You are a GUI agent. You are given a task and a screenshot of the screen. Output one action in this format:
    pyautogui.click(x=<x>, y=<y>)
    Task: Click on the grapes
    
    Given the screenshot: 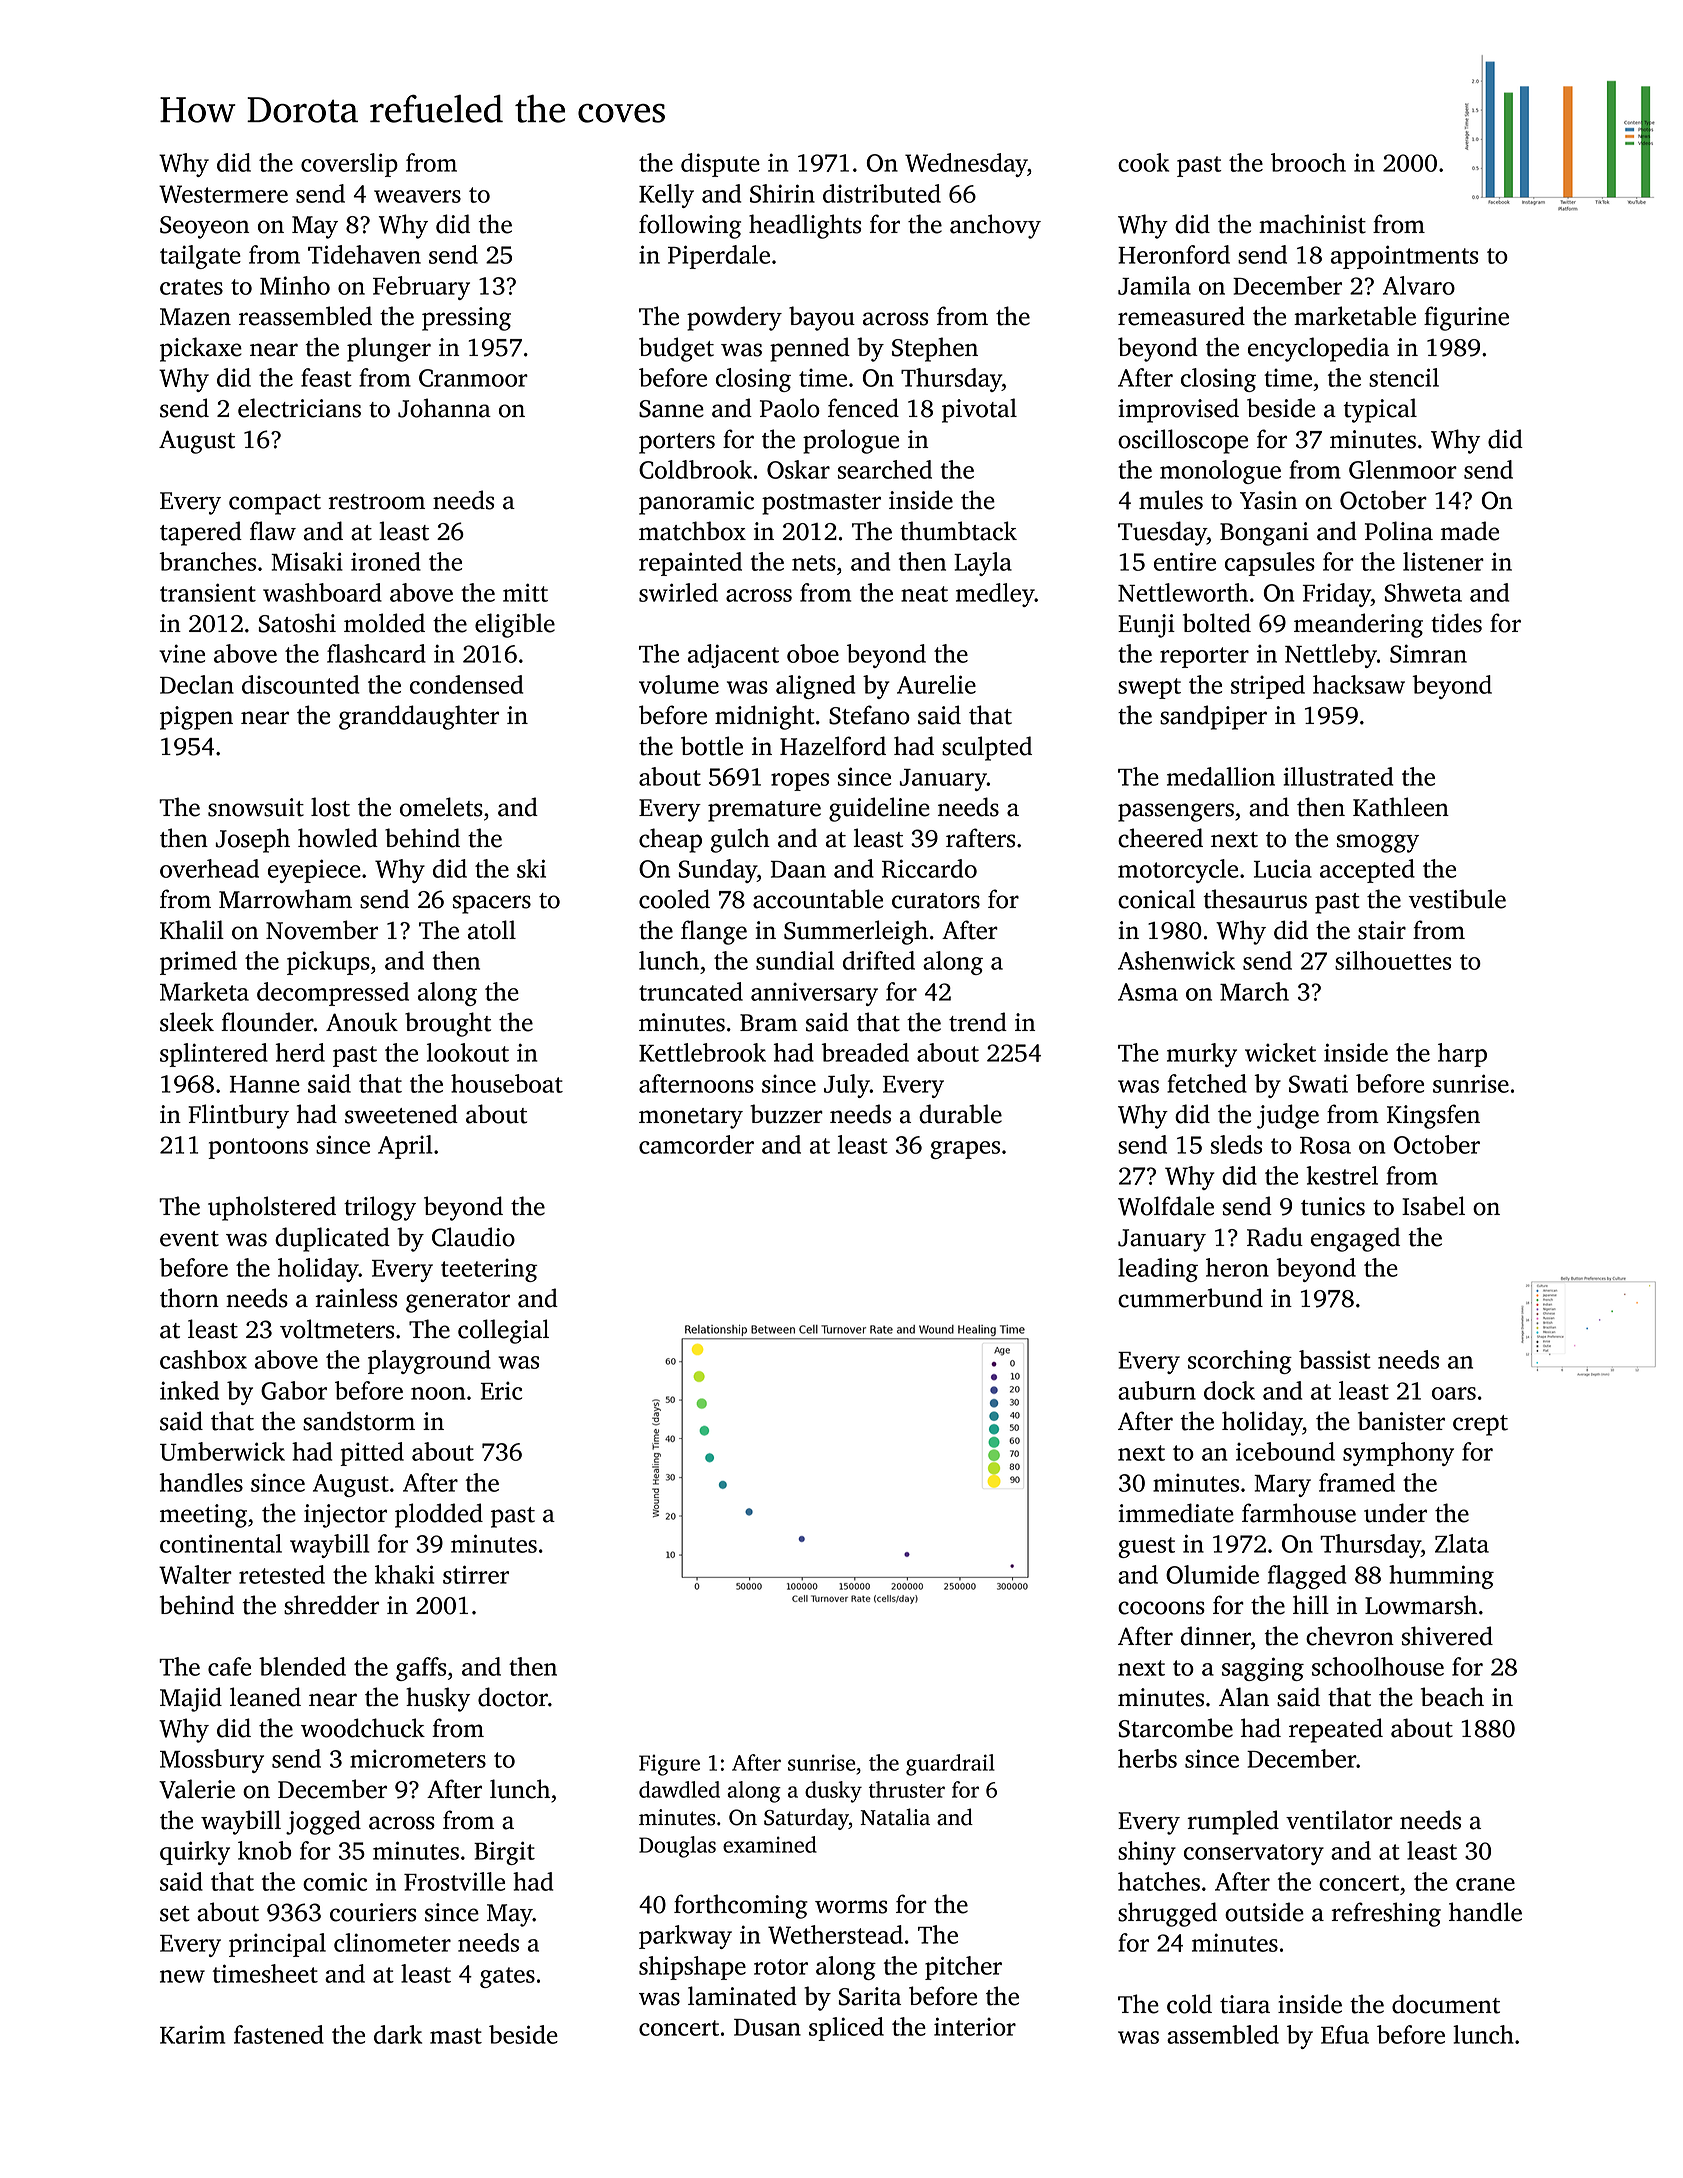 What is the action you would take?
    pyautogui.click(x=965, y=1150)
